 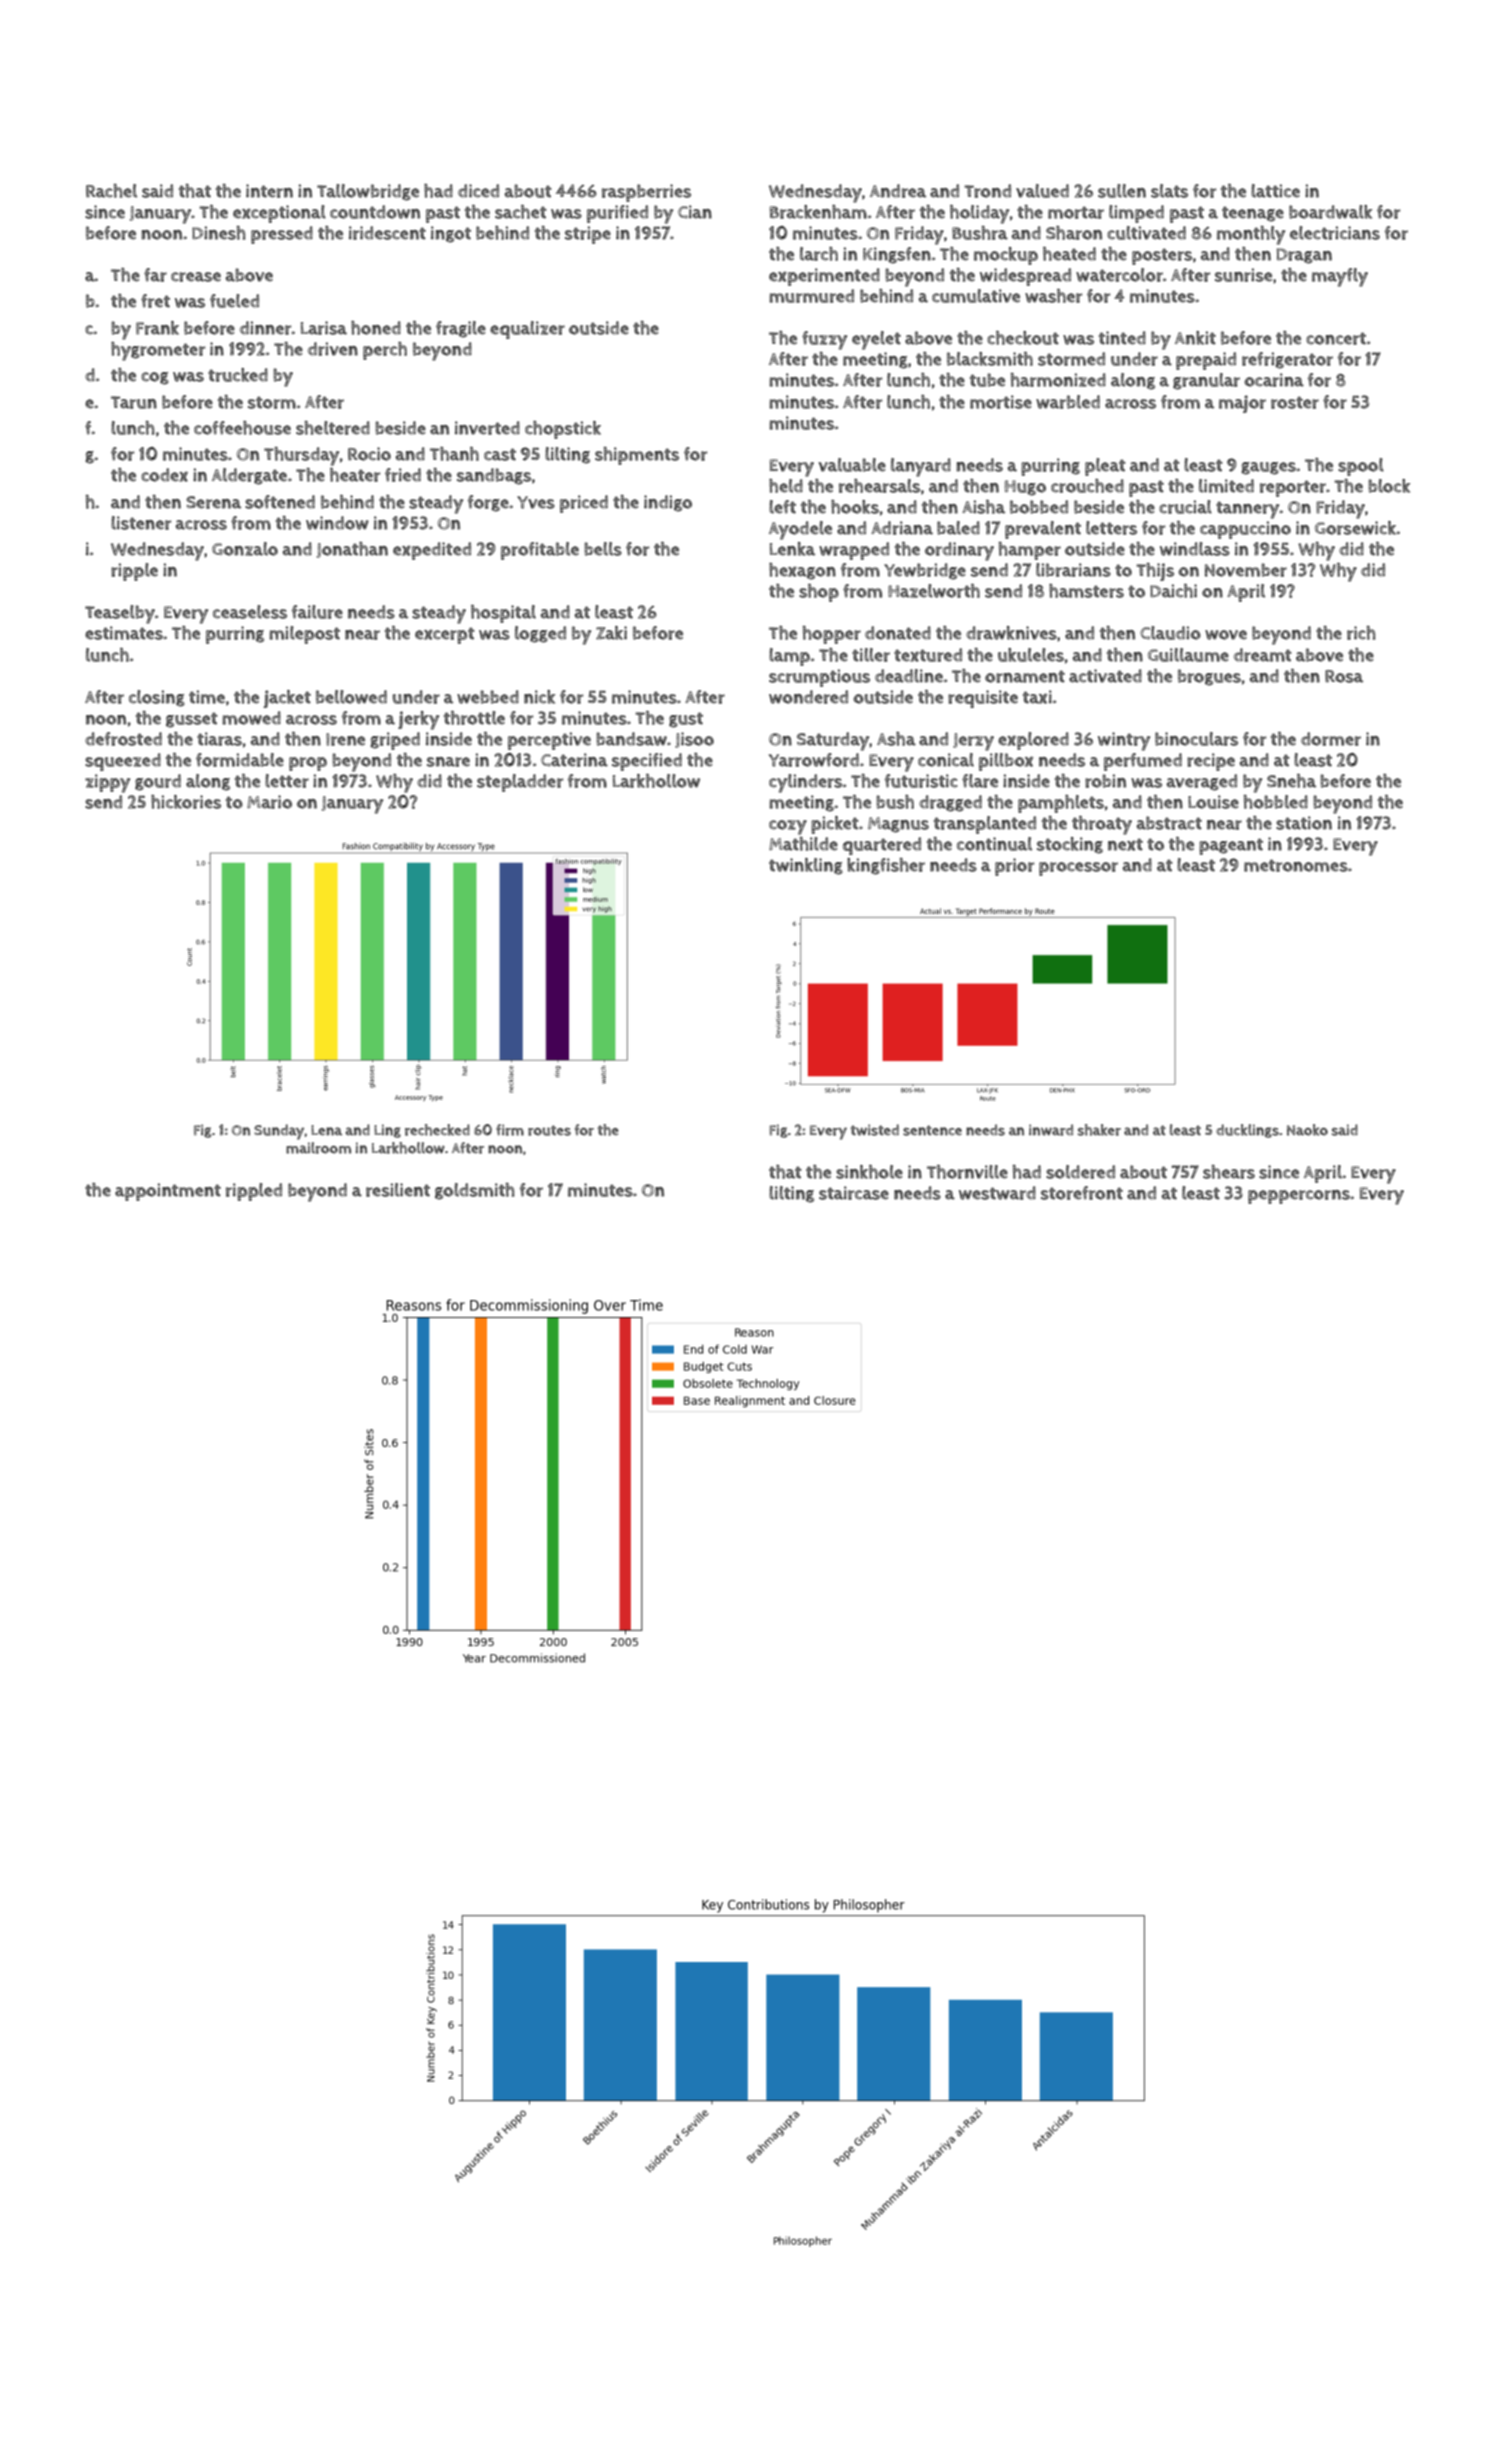 What do you see at coordinates (1206, 361) in the screenshot?
I see `prepaid` at bounding box center [1206, 361].
